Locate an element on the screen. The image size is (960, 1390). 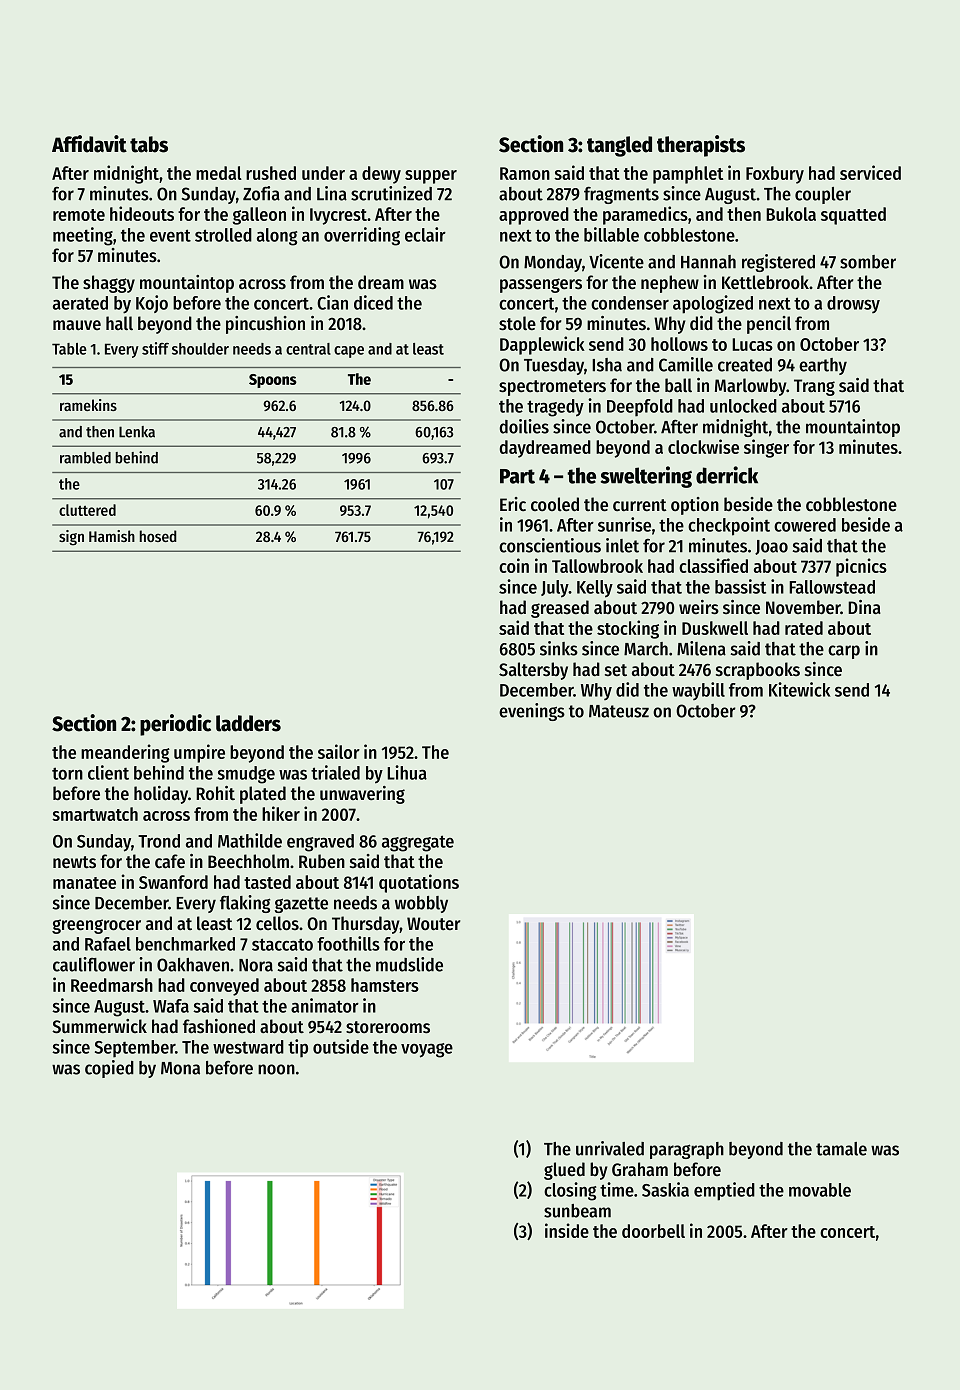
Lihua is located at coordinates (407, 772).
